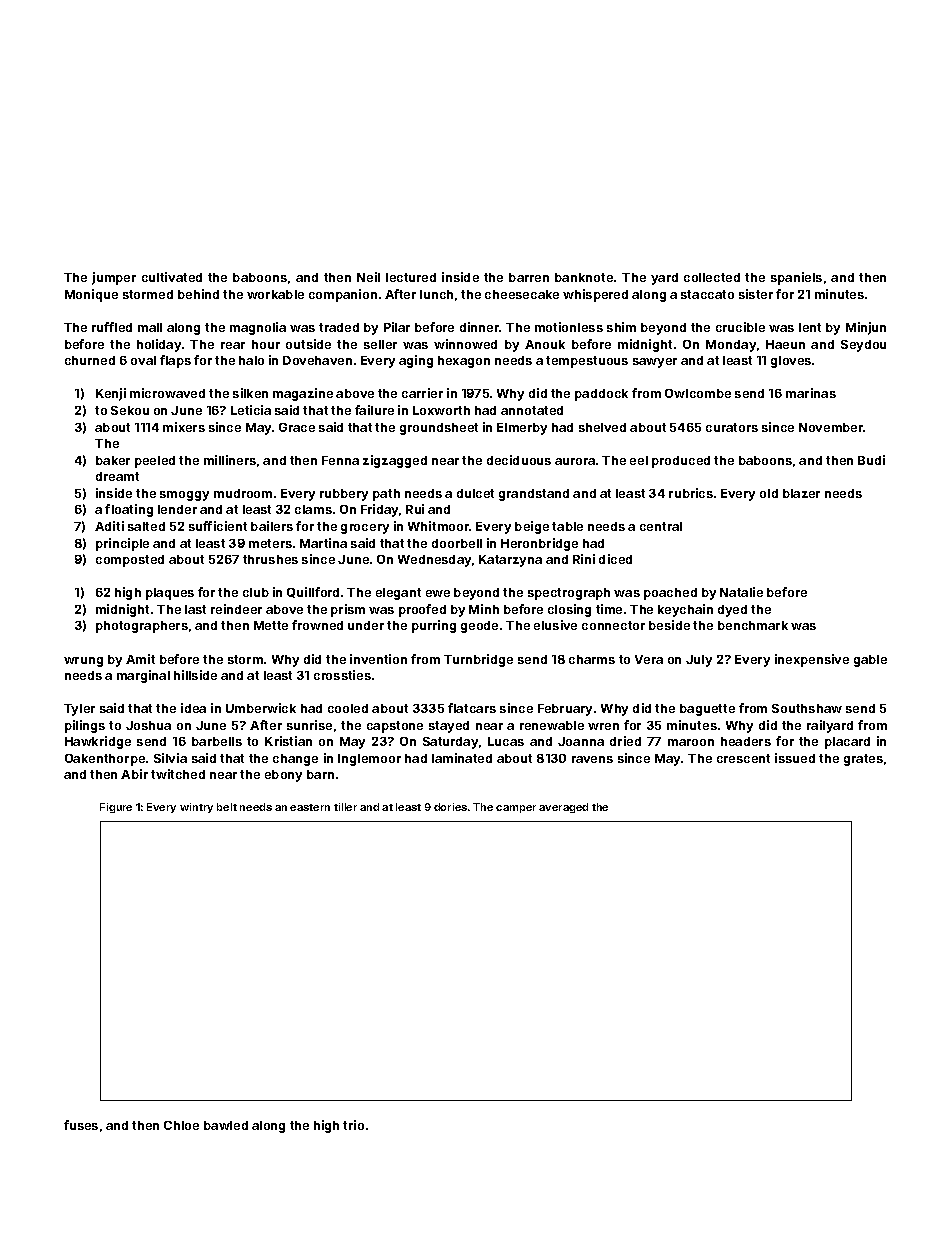  What do you see at coordinates (449, 727) in the screenshot?
I see `stayed` at bounding box center [449, 727].
